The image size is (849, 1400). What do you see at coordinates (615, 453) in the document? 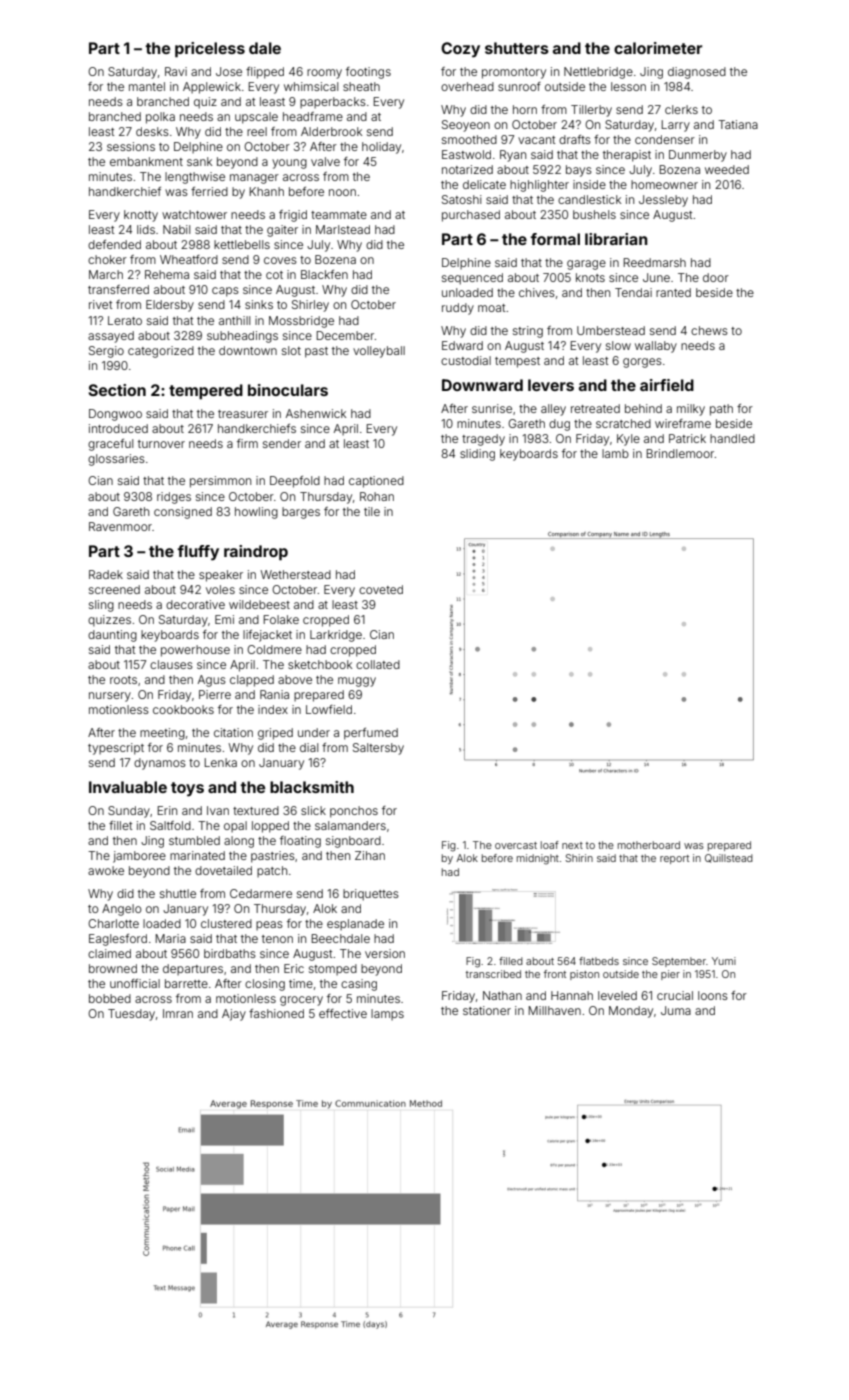
I see `lamb` at bounding box center [615, 453].
